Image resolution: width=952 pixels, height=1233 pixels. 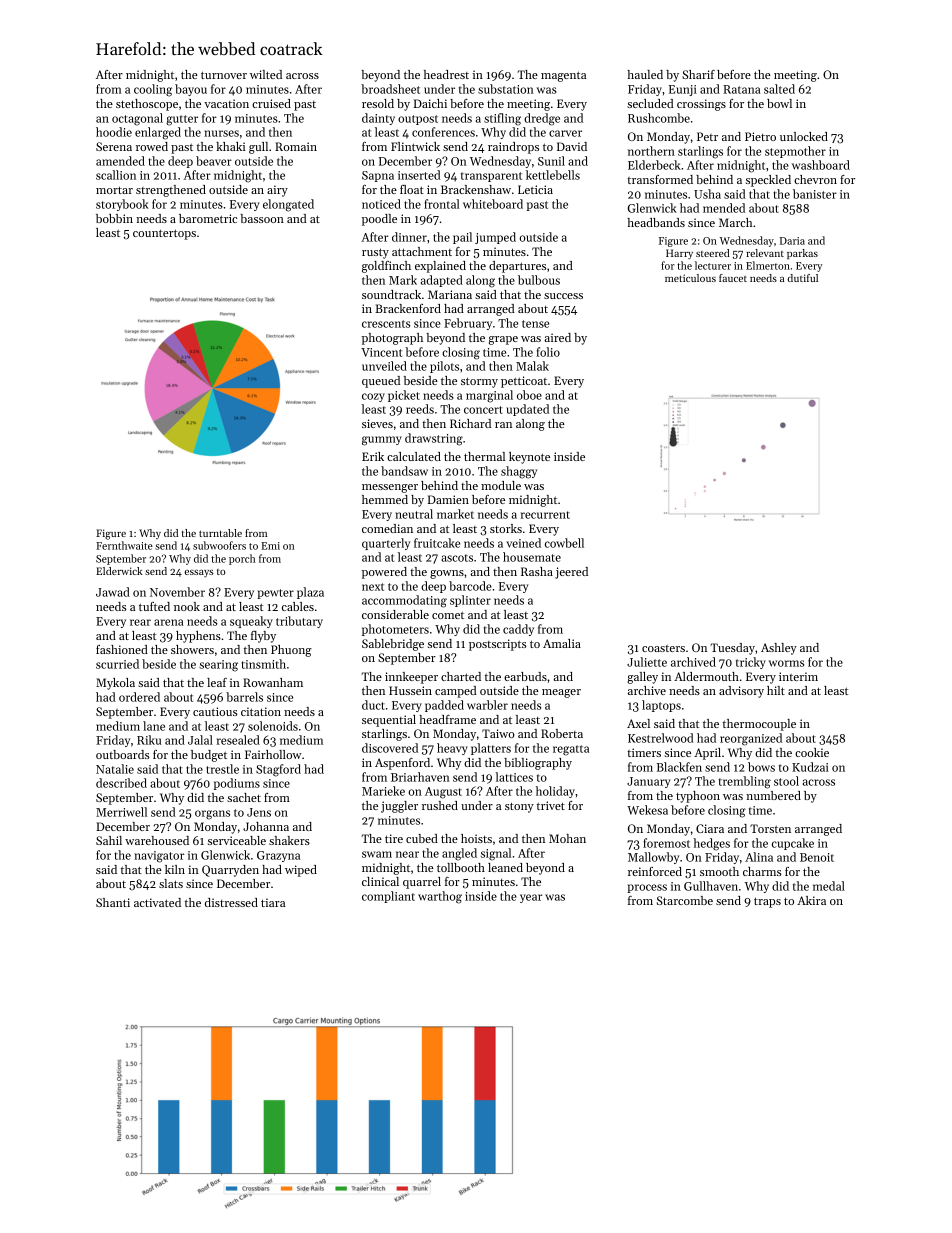 I want to click on turntable, so click(x=220, y=533).
